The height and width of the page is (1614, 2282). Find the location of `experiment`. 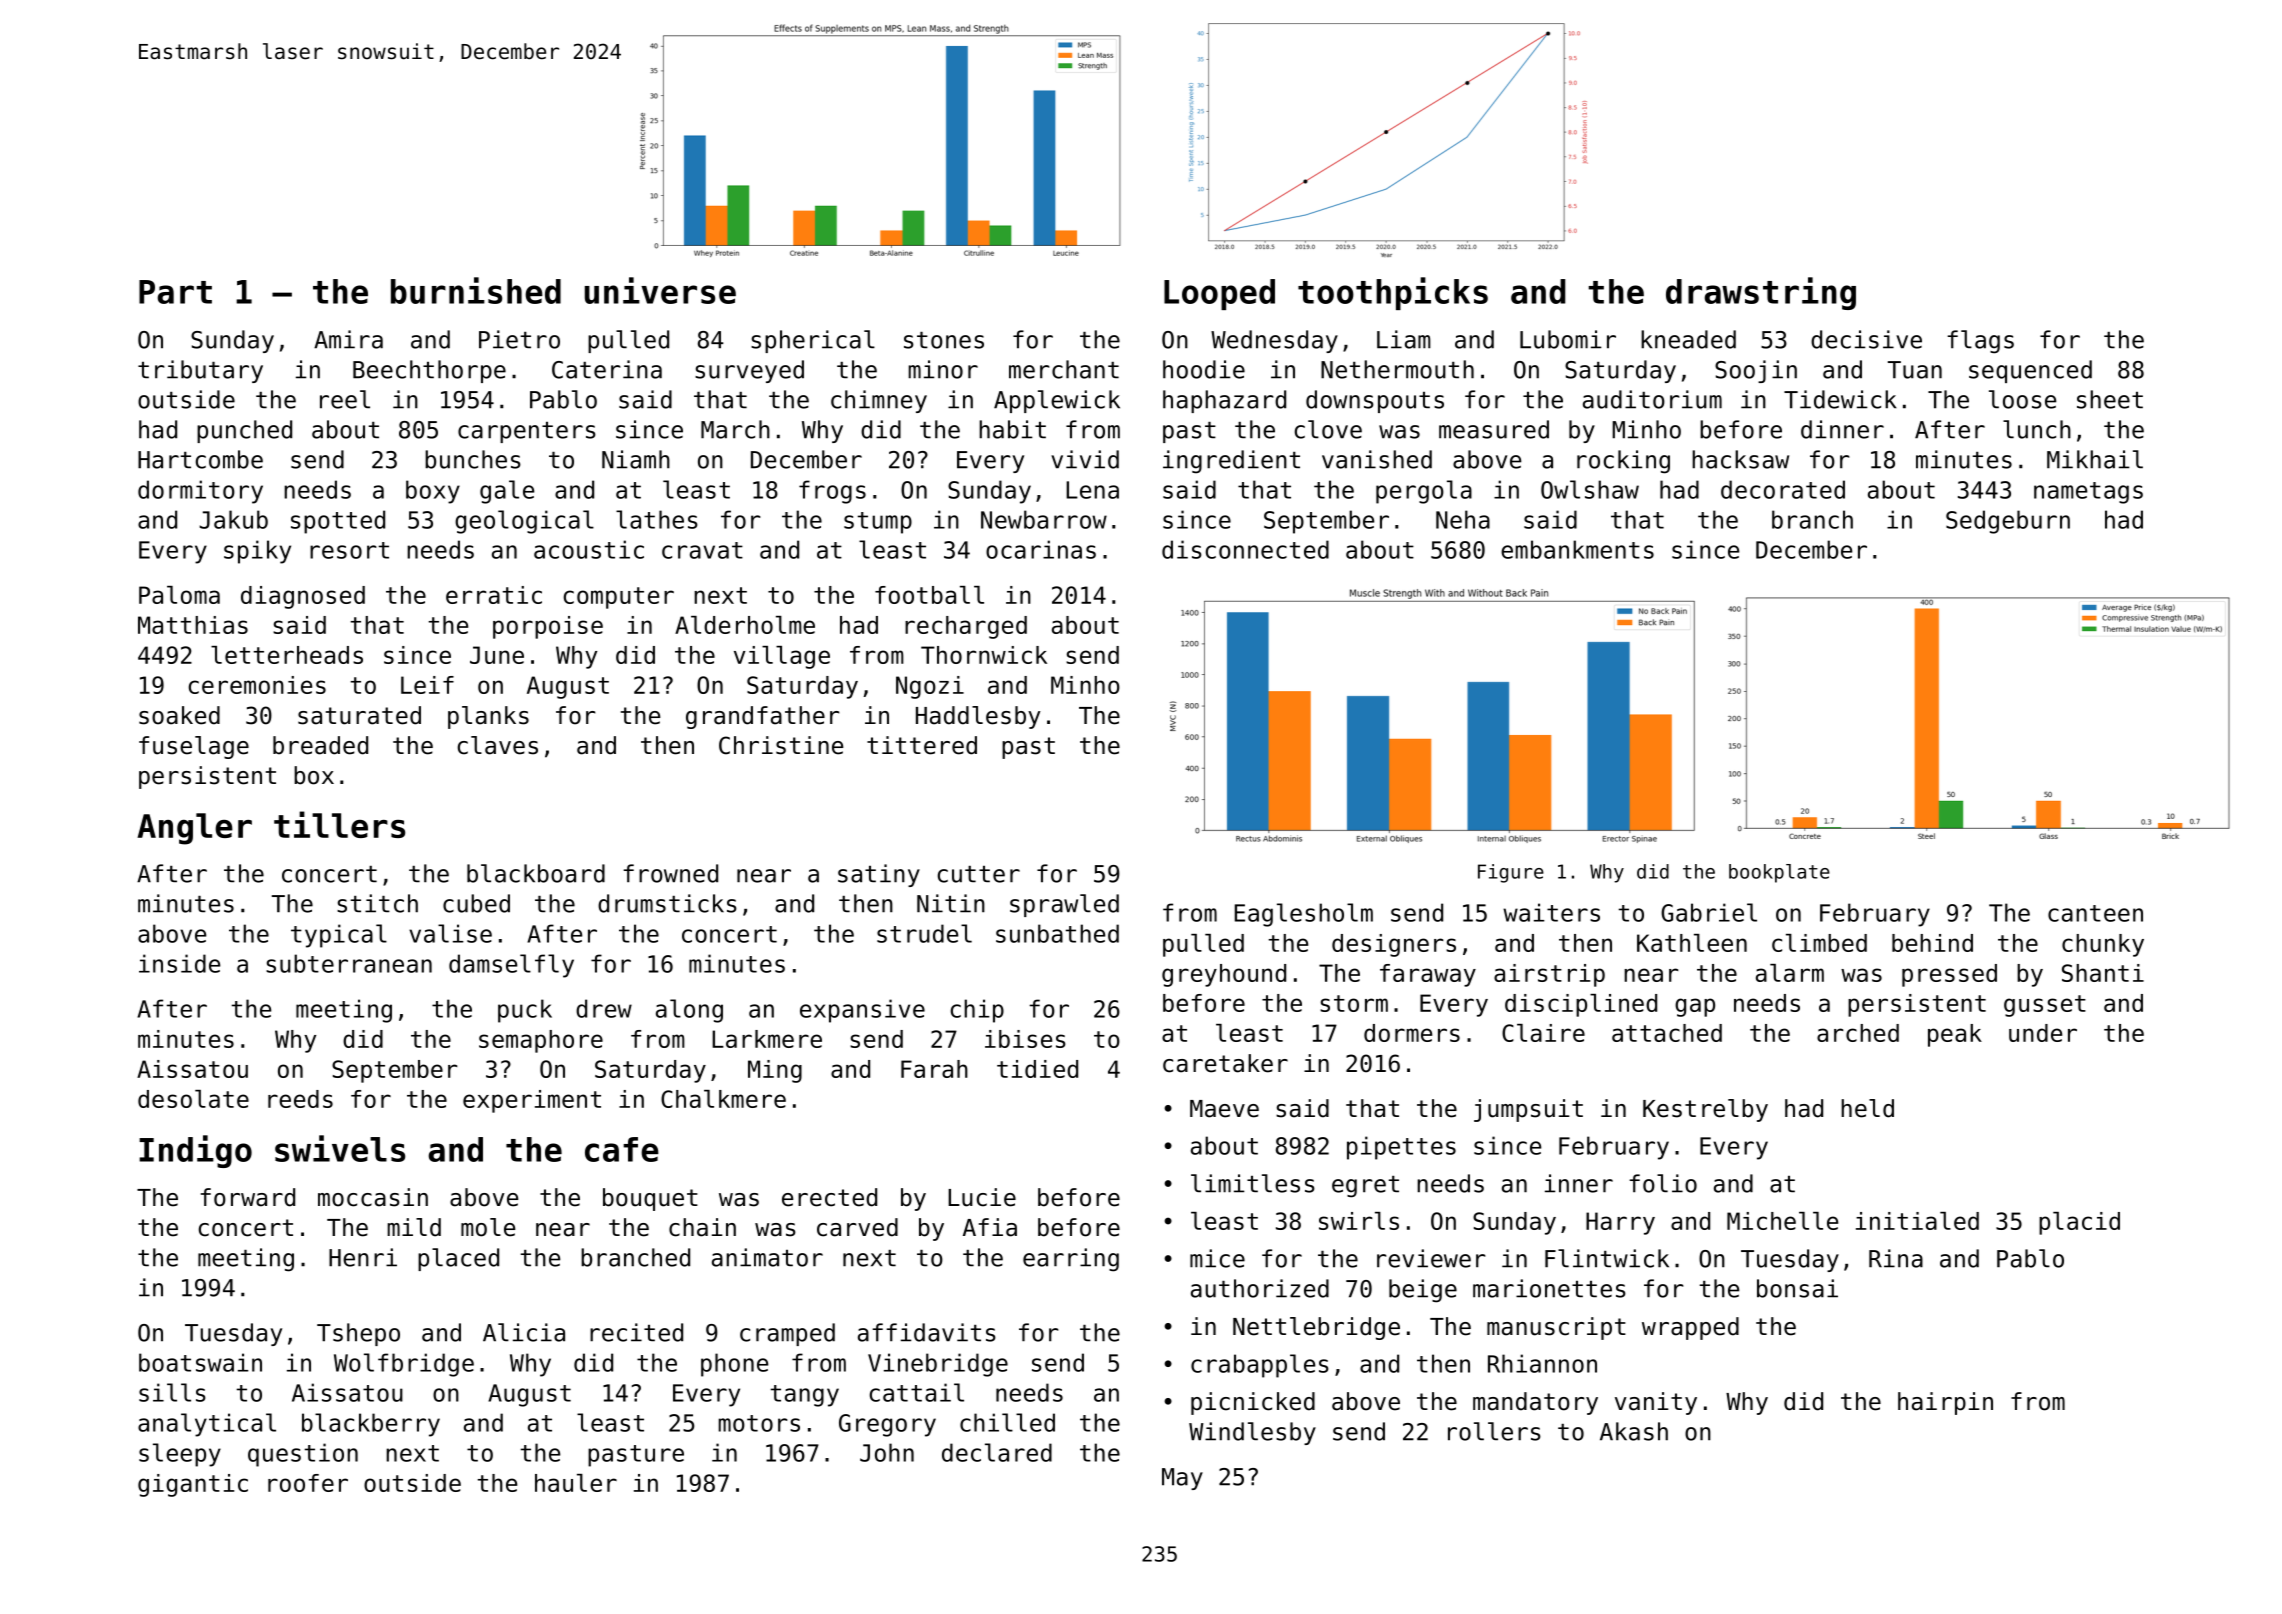

experiment is located at coordinates (532, 1101).
